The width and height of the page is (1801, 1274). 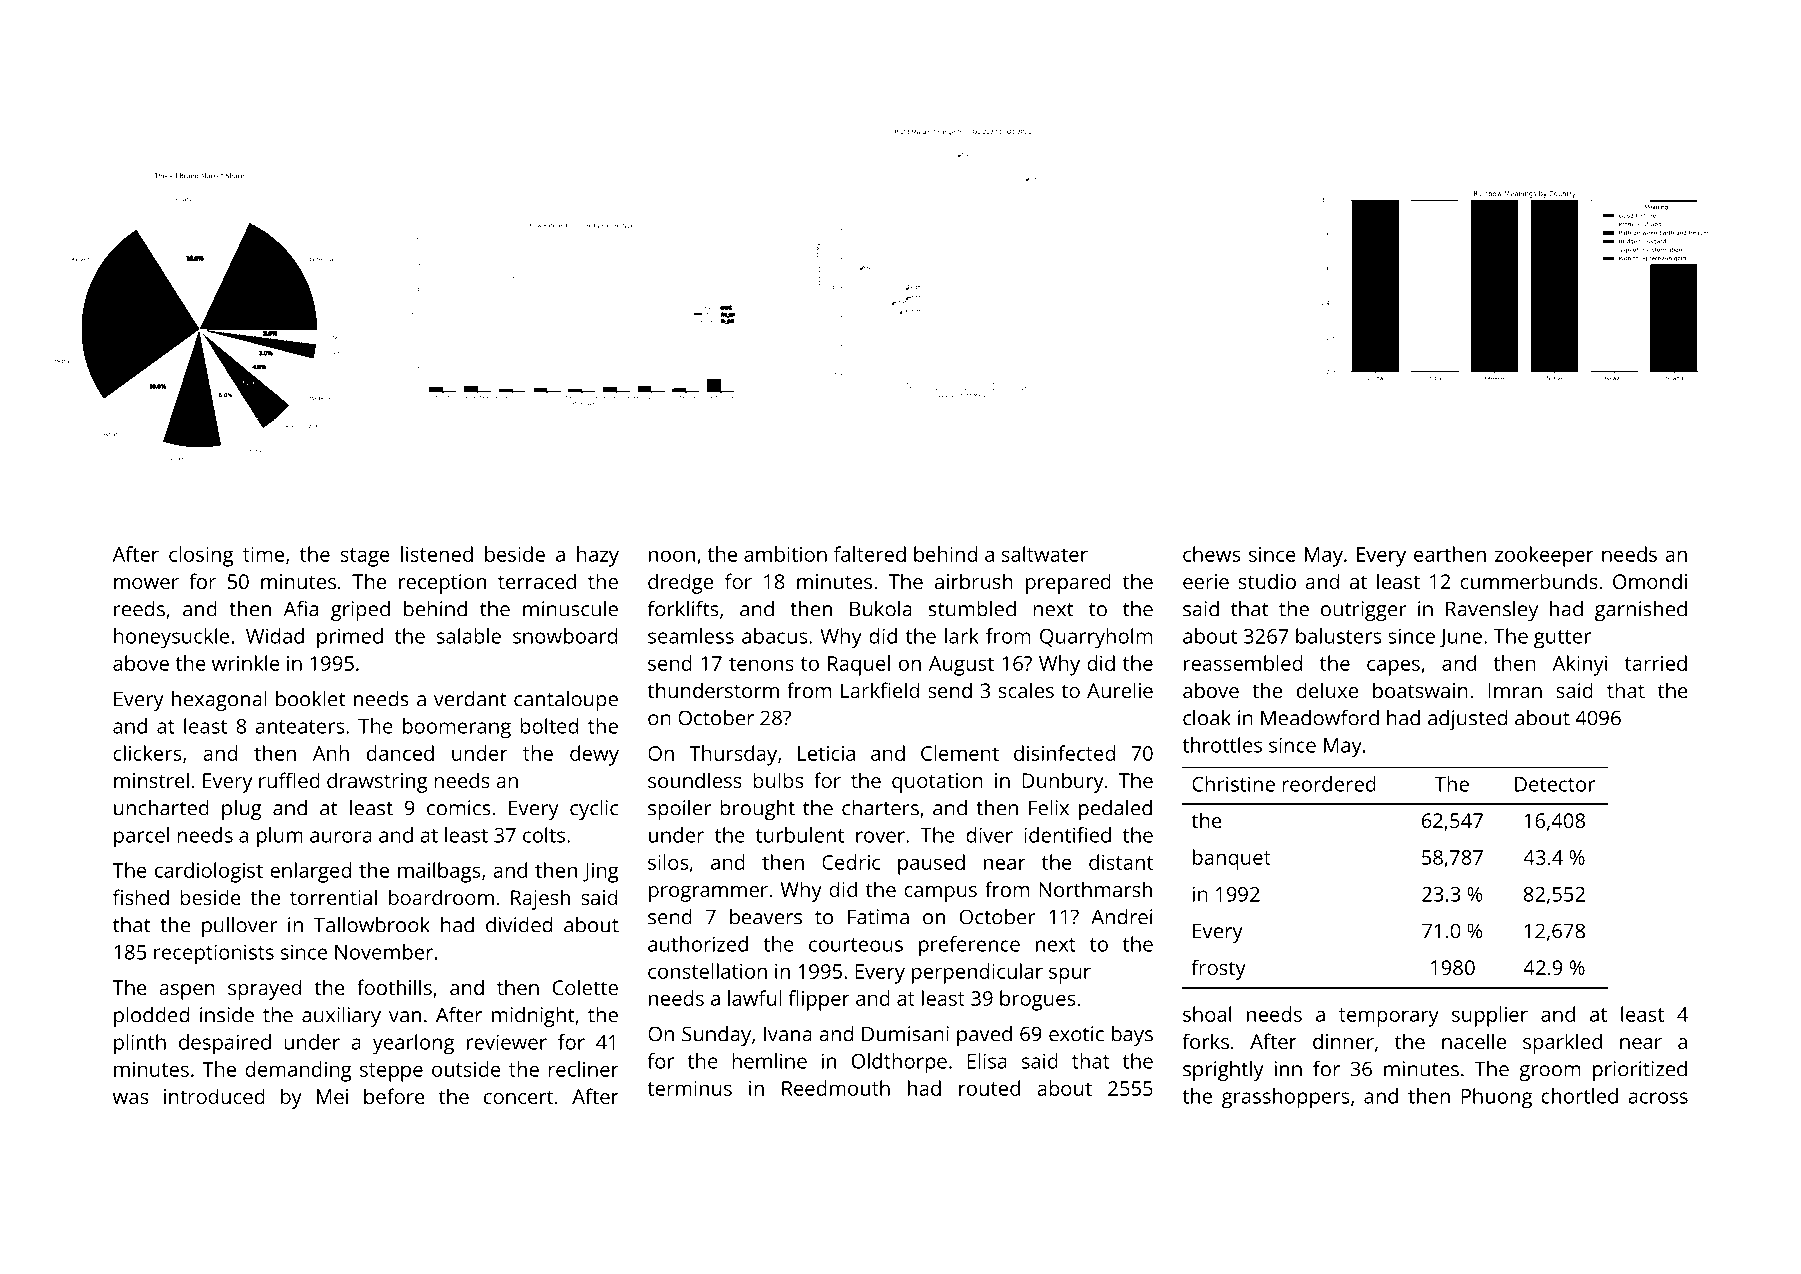 I want to click on reordered, so click(x=1329, y=784).
